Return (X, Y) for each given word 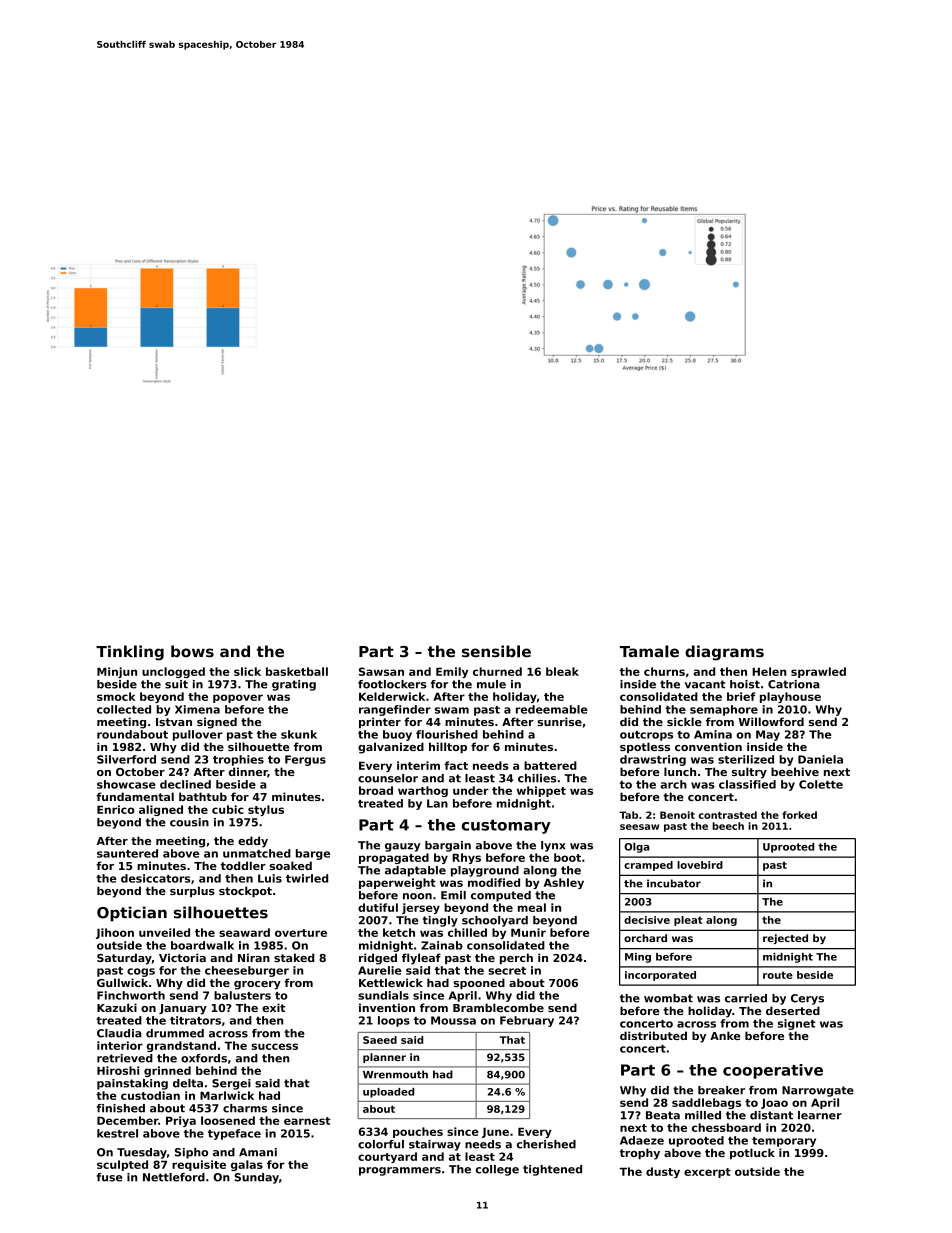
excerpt (707, 1173)
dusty (663, 1172)
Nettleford (174, 1177)
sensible (496, 651)
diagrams (724, 653)
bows (192, 651)
